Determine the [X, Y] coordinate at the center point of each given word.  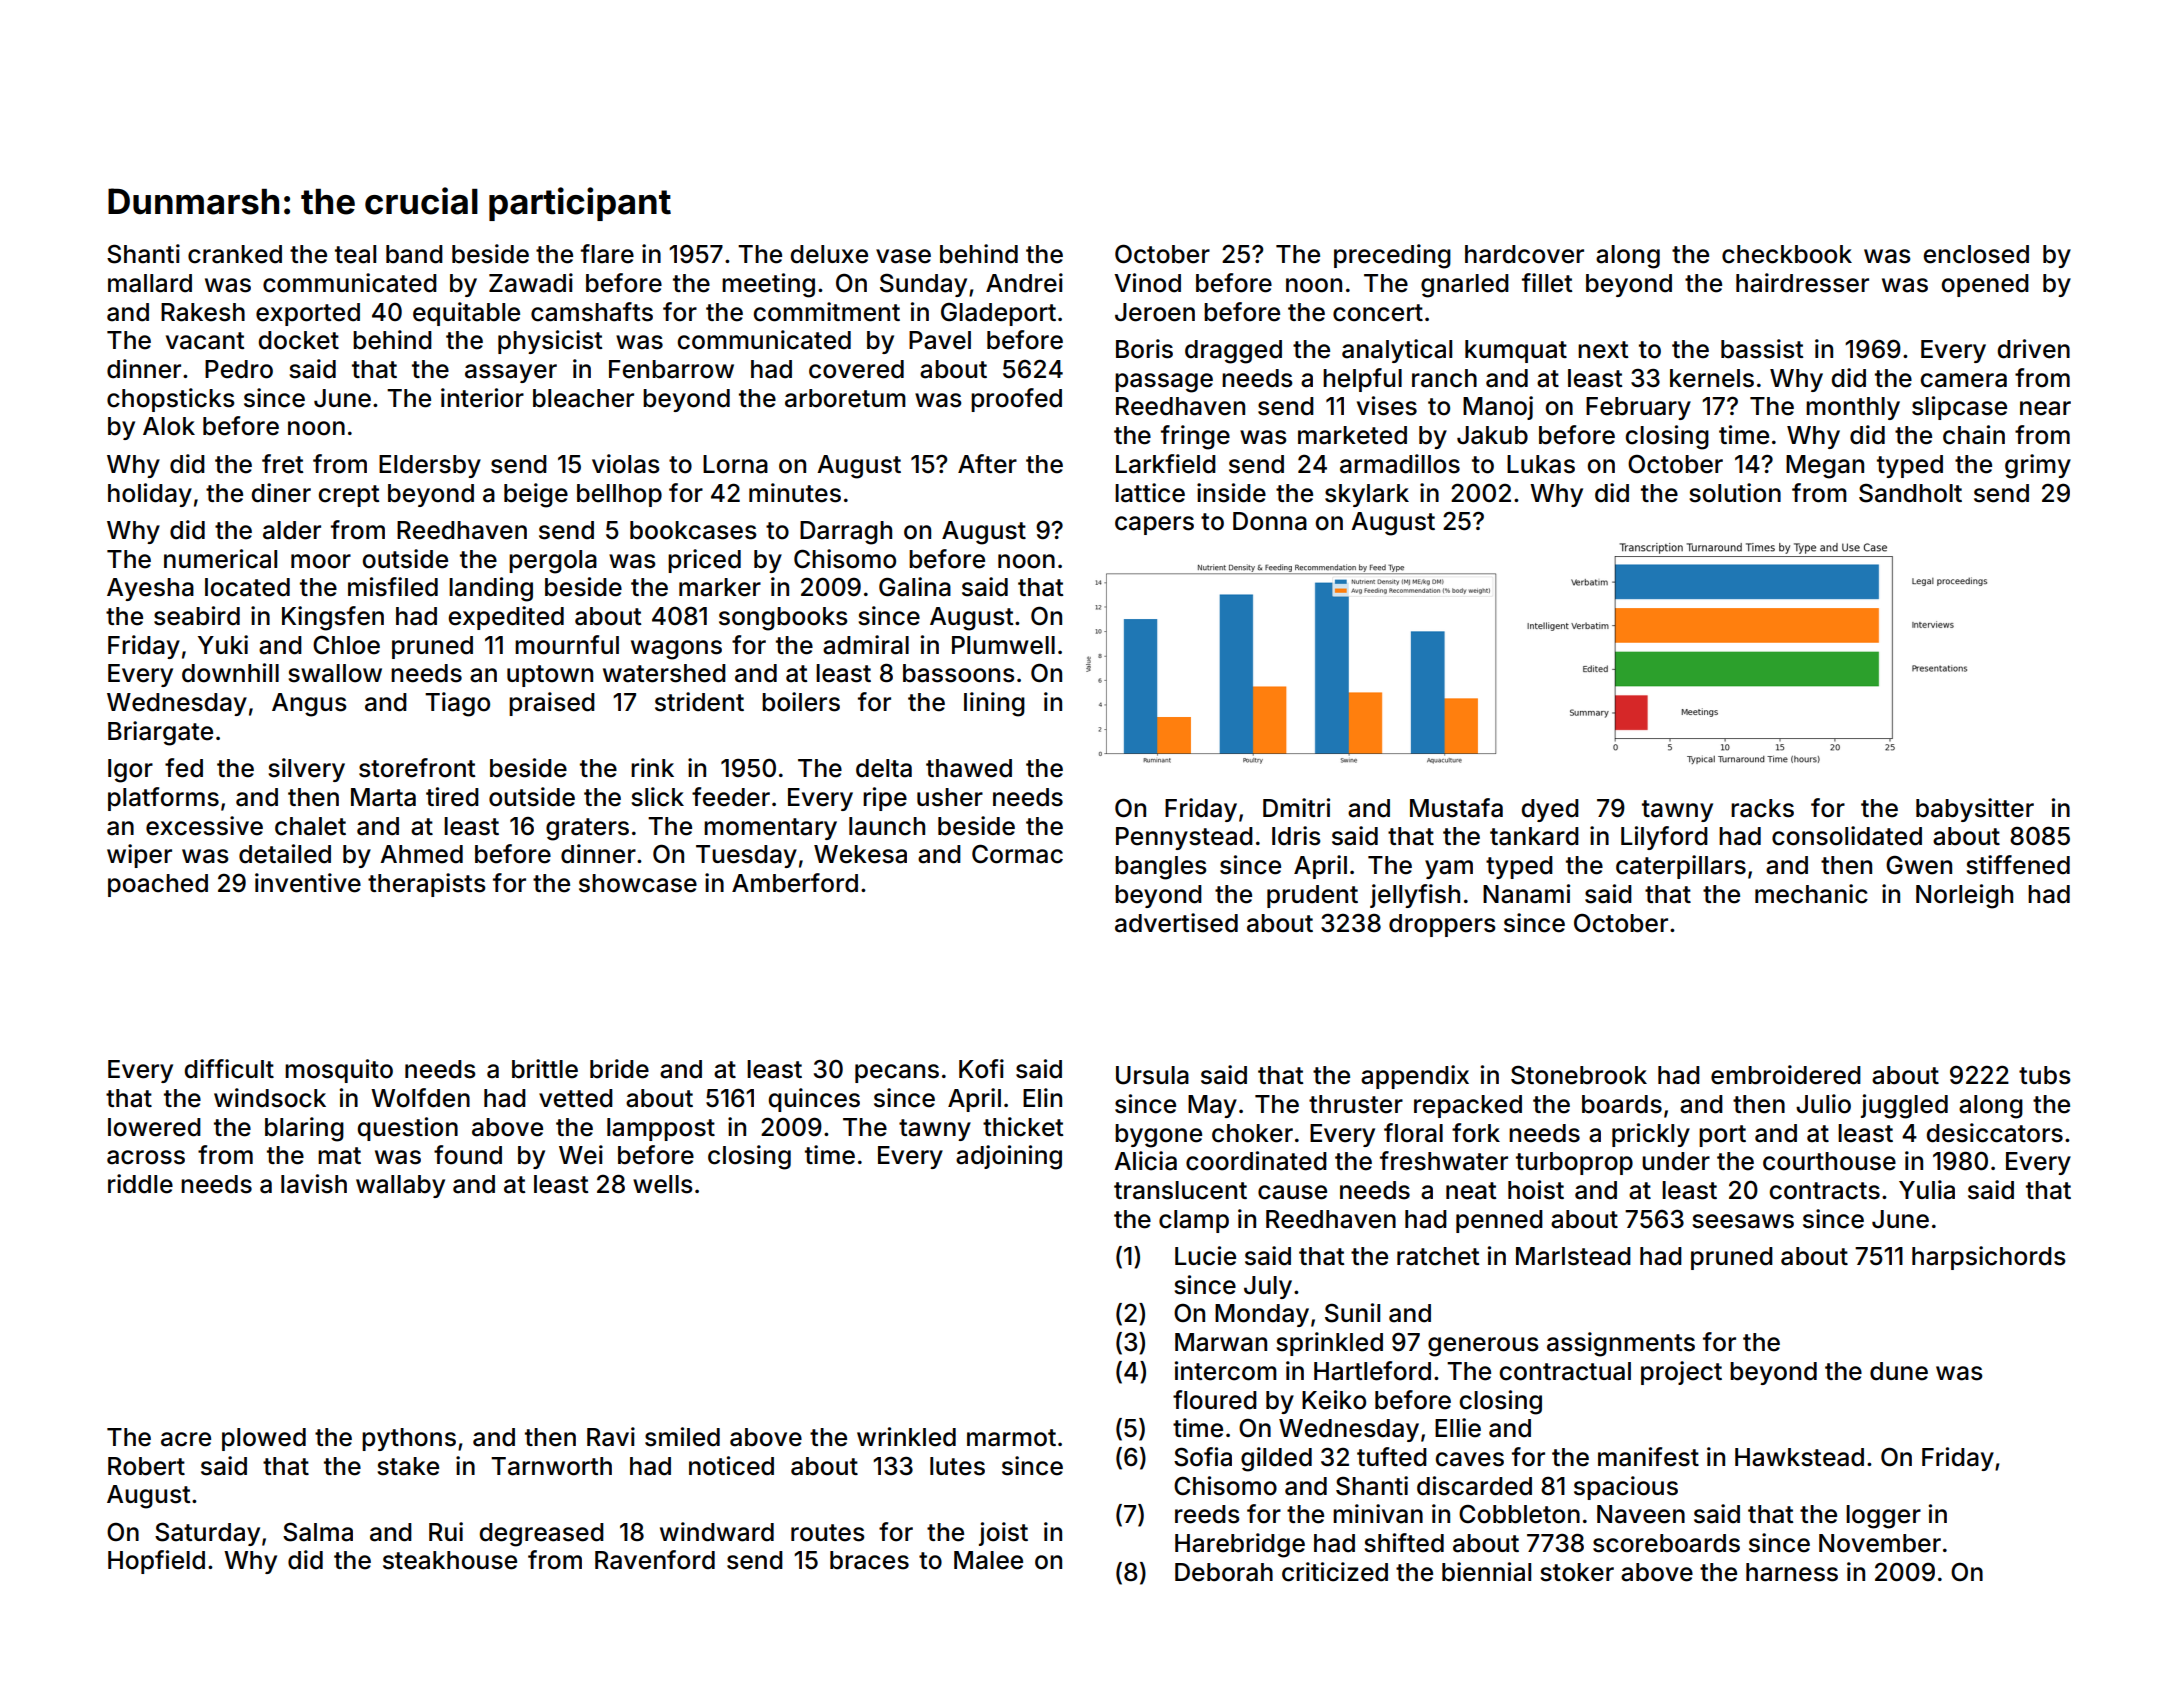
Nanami [1526, 894]
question [407, 1129]
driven [2033, 349]
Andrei [1024, 283]
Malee [988, 1560]
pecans [897, 1073]
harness [1792, 1572]
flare [607, 254]
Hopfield [156, 1562]
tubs [2045, 1075]
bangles [1161, 868]
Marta [383, 797]
